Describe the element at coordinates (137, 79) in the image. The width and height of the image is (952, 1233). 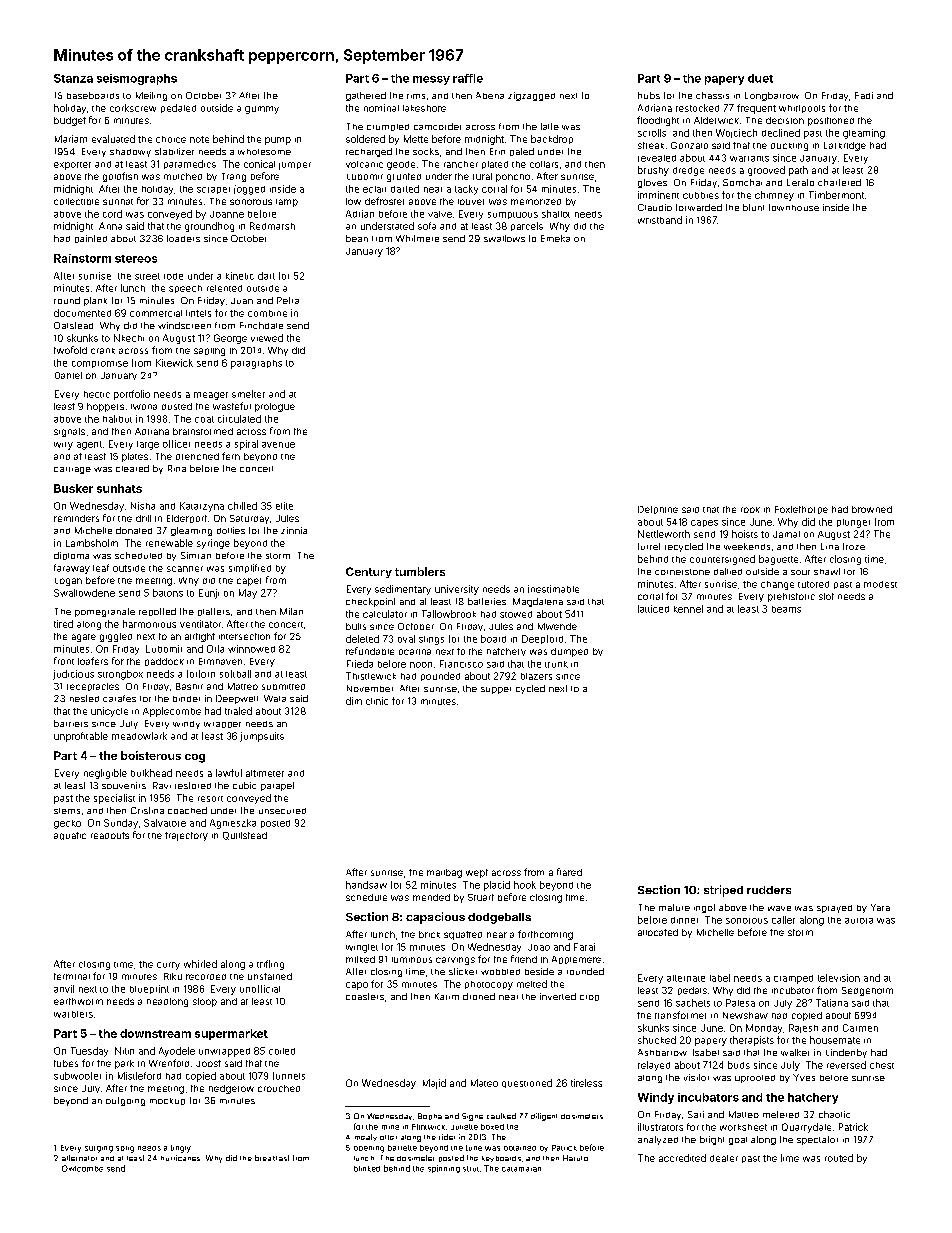
I see `seismographs` at that location.
